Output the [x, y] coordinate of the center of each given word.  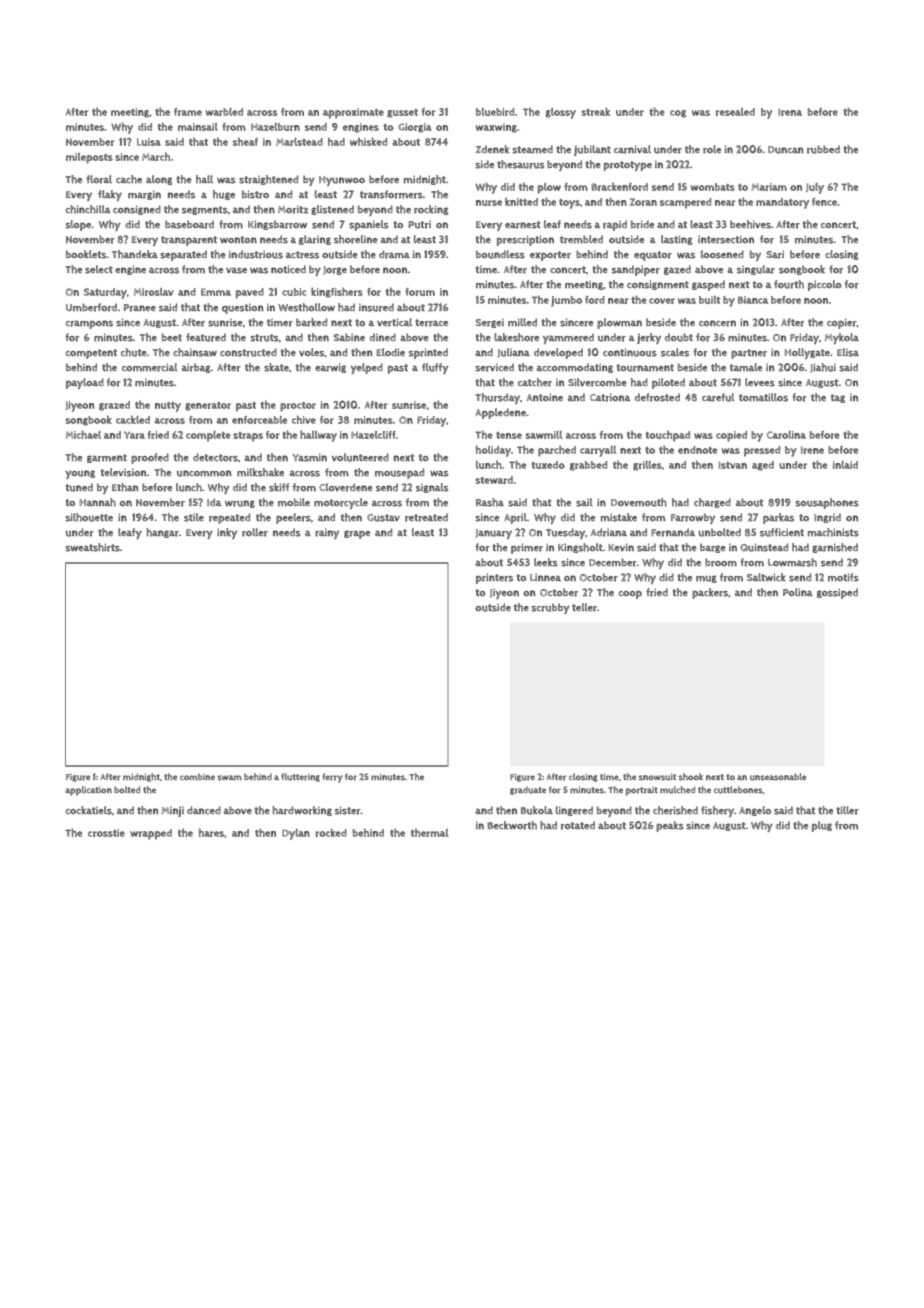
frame [188, 112]
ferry [332, 778]
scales [675, 352]
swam [229, 778]
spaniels [368, 225]
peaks [670, 826]
